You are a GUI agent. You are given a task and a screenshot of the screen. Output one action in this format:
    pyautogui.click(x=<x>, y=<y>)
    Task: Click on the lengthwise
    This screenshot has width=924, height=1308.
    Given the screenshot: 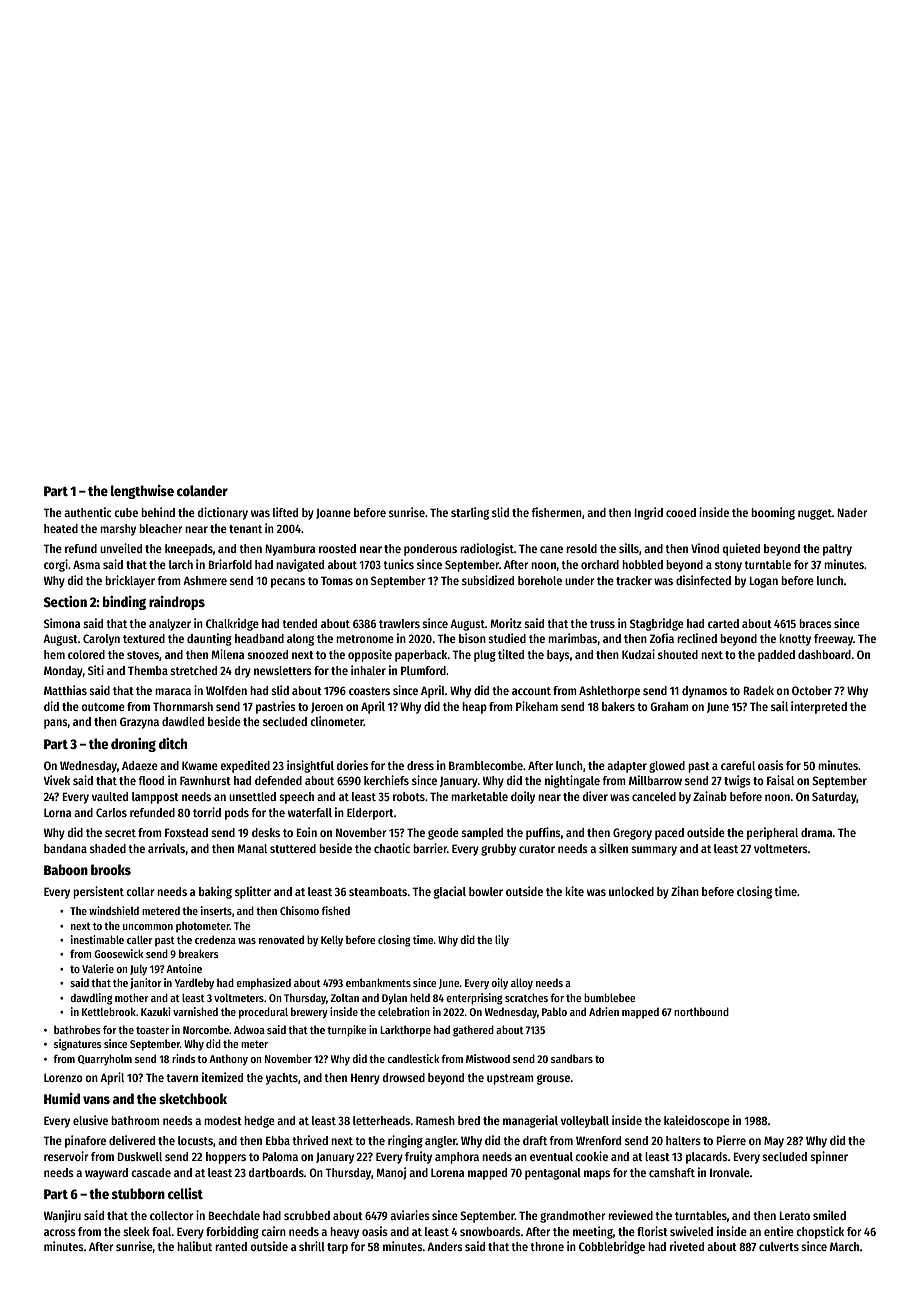 What is the action you would take?
    pyautogui.click(x=142, y=492)
